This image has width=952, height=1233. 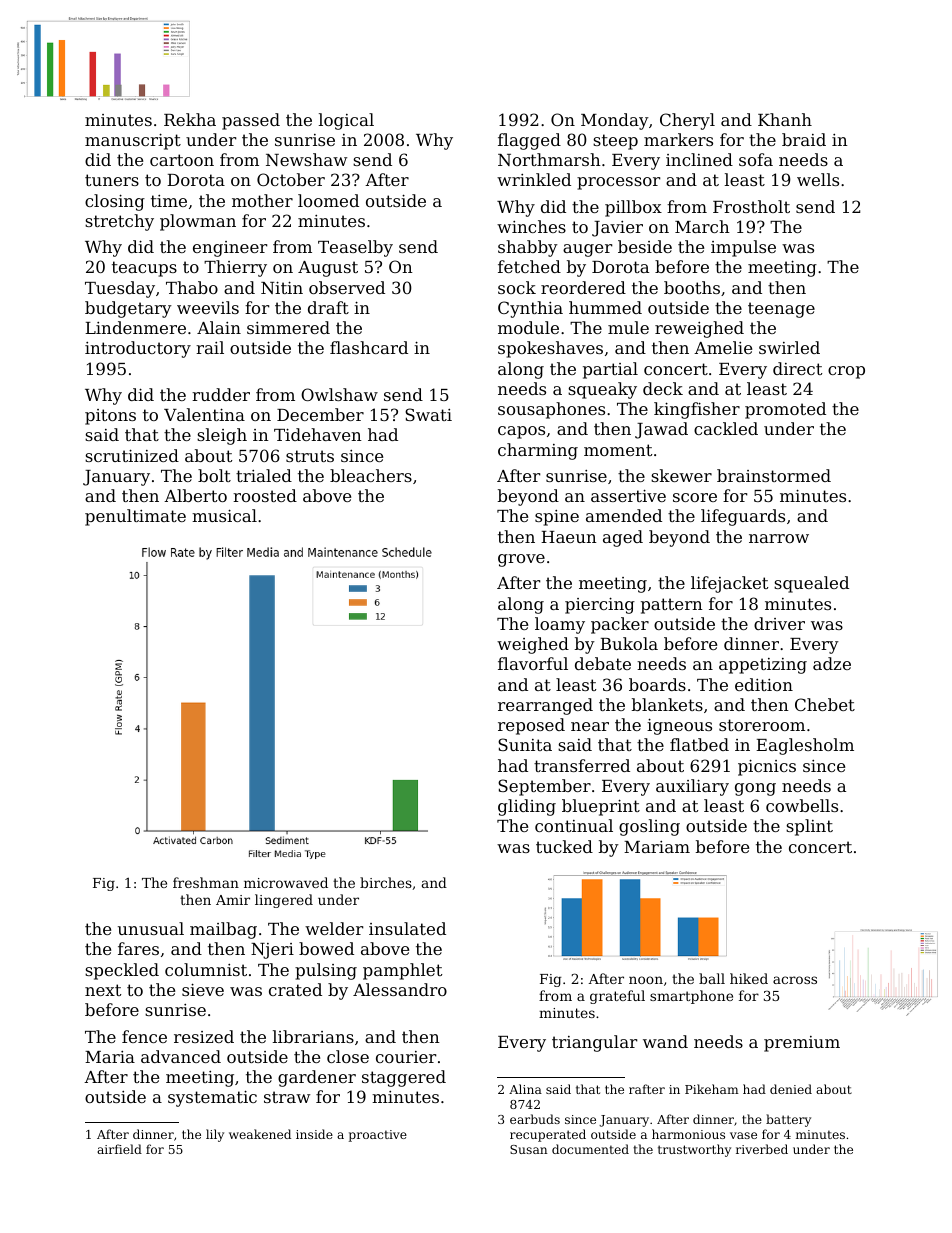 I want to click on Khanh, so click(x=785, y=119).
